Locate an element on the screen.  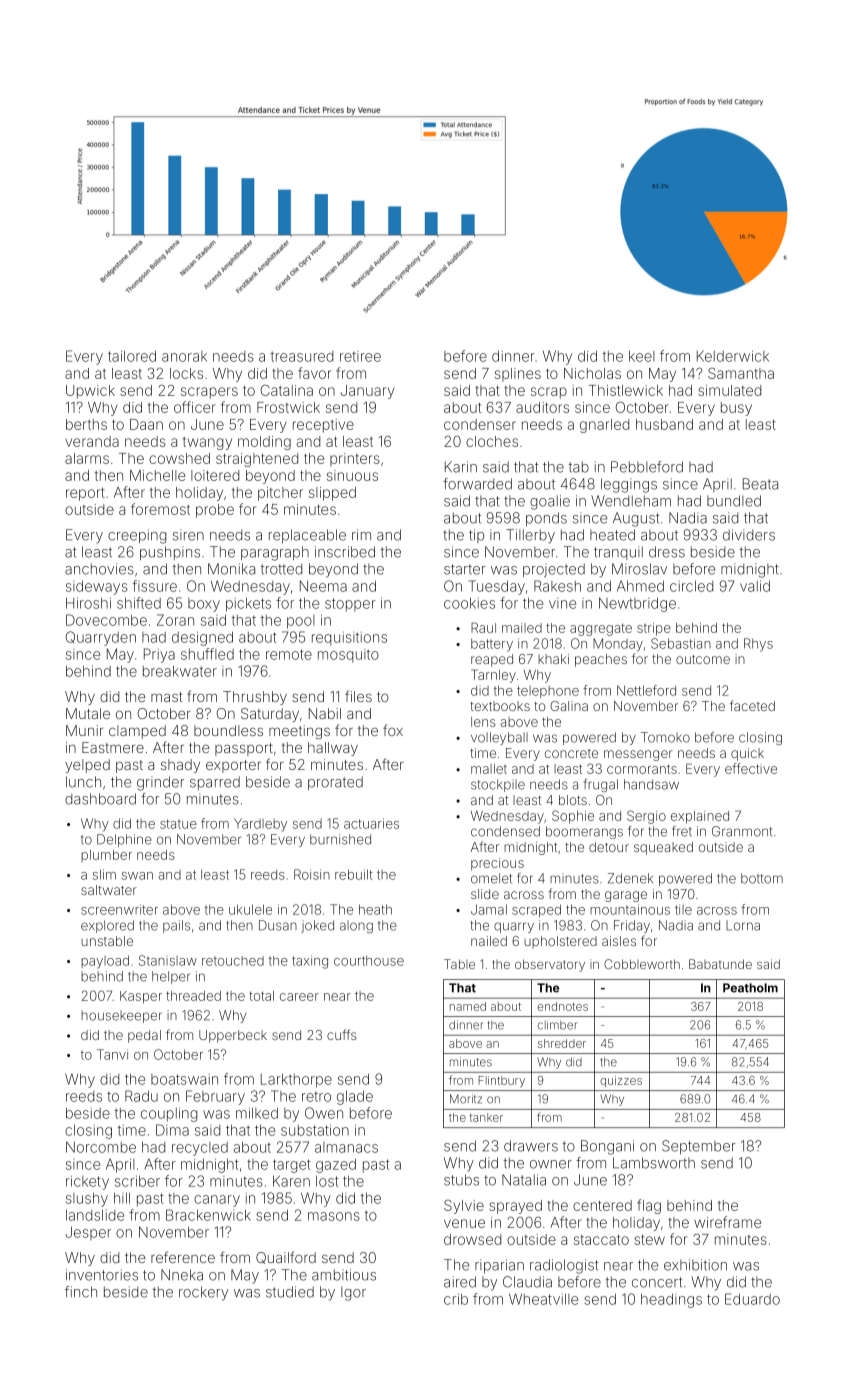
hill is located at coordinates (122, 1198).
